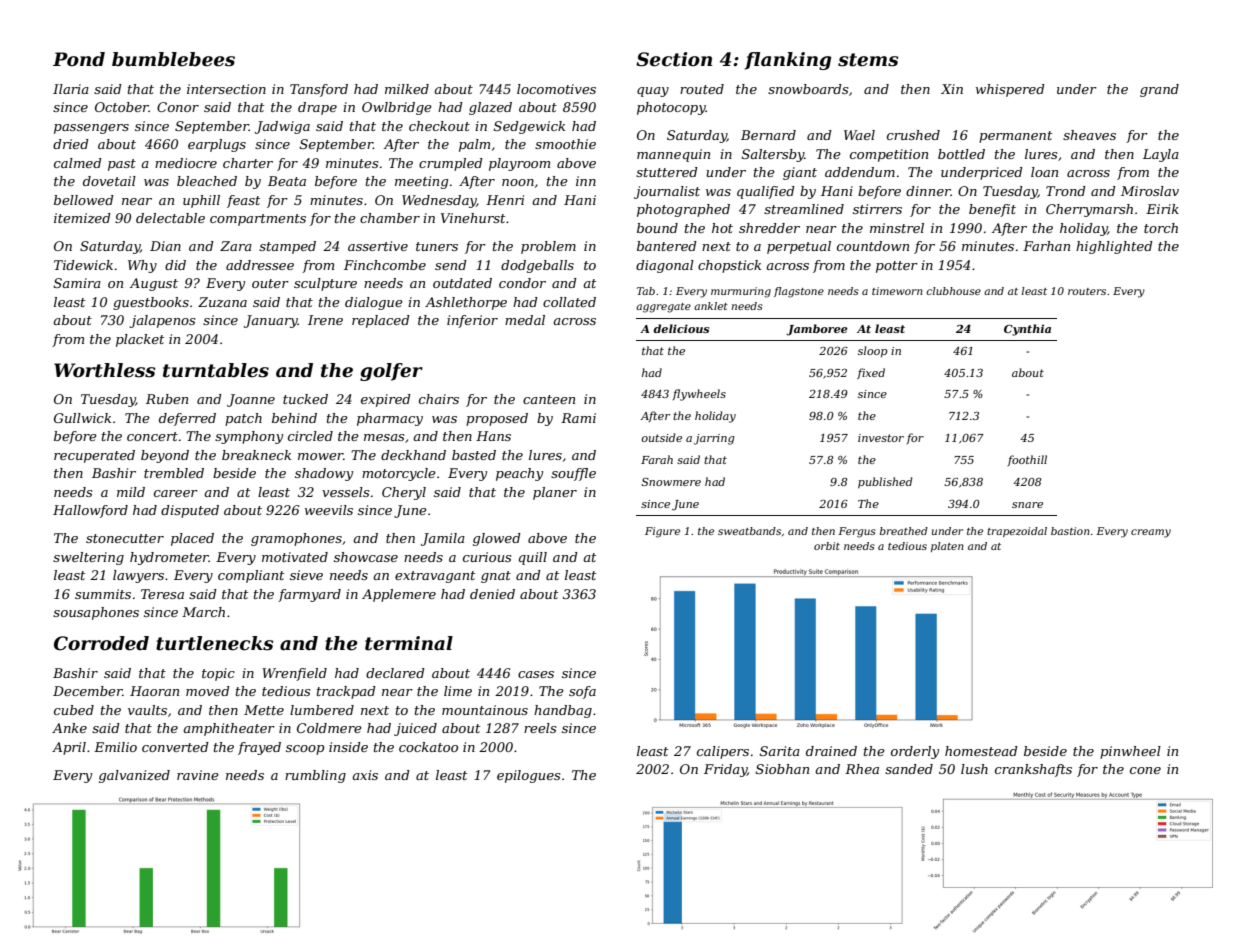 This document has height=952, width=1233. I want to click on diagonal, so click(665, 266).
